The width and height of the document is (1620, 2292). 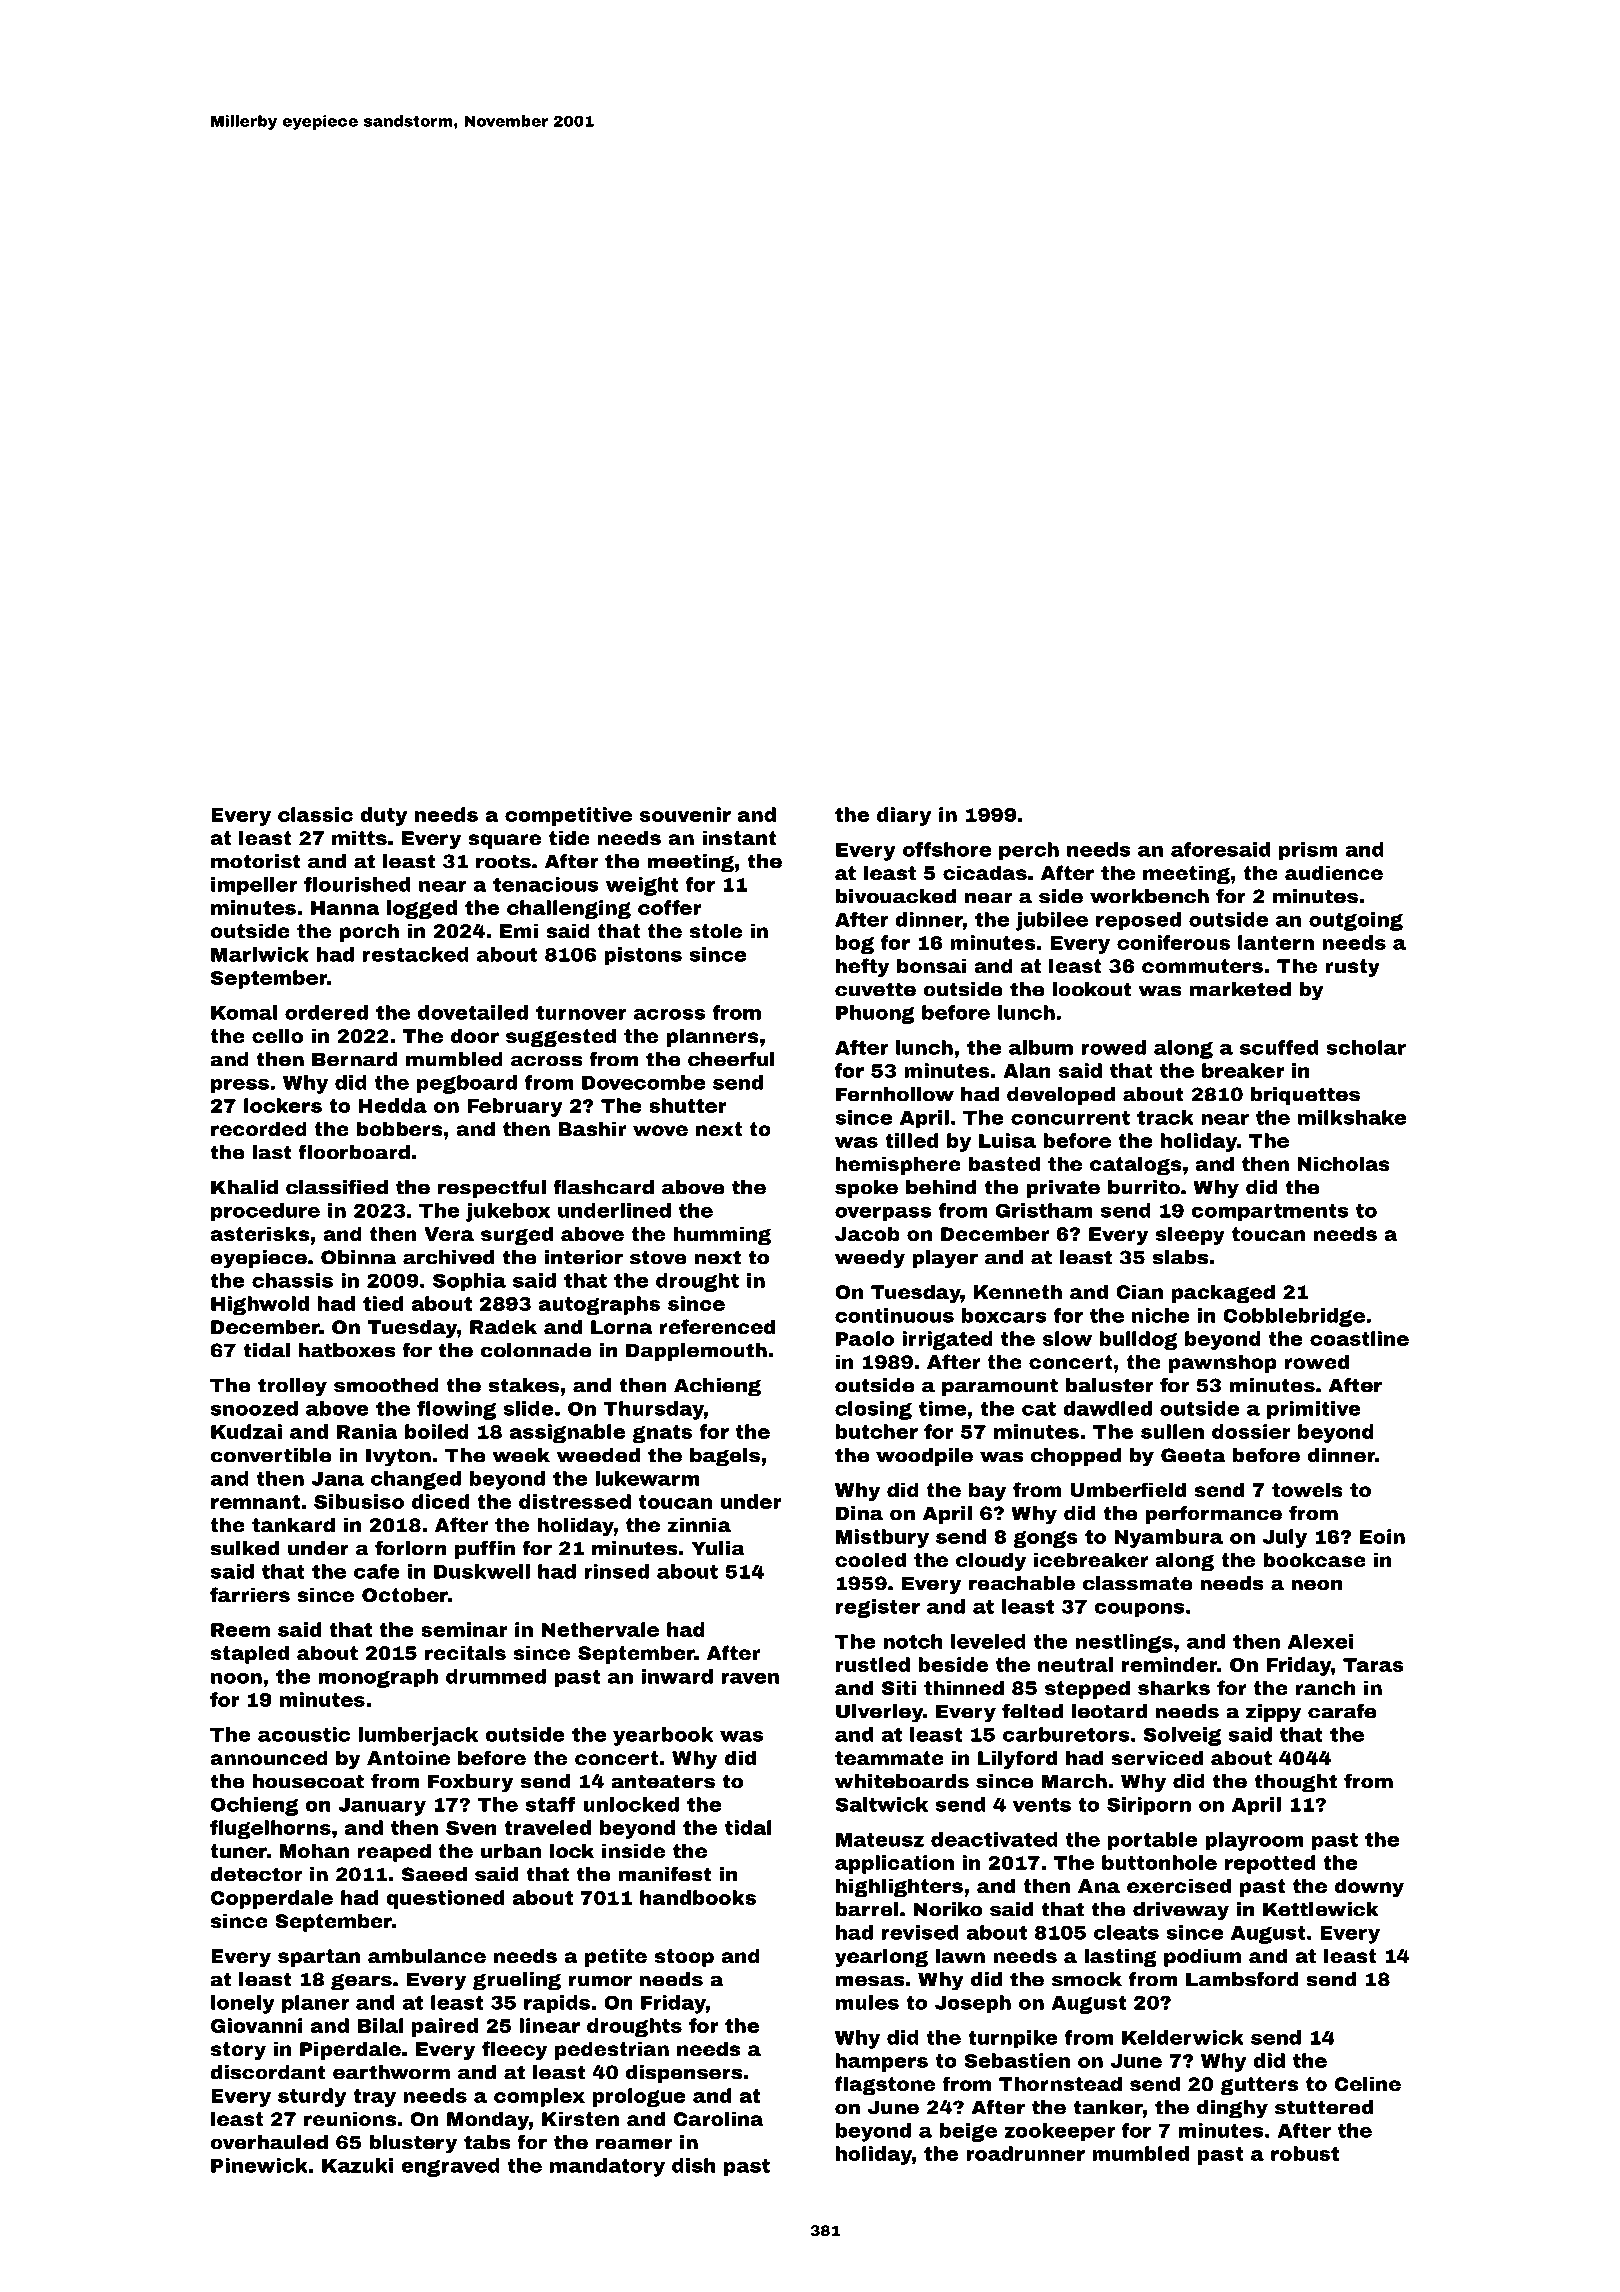 What do you see at coordinates (315, 814) in the document?
I see `classic` at bounding box center [315, 814].
